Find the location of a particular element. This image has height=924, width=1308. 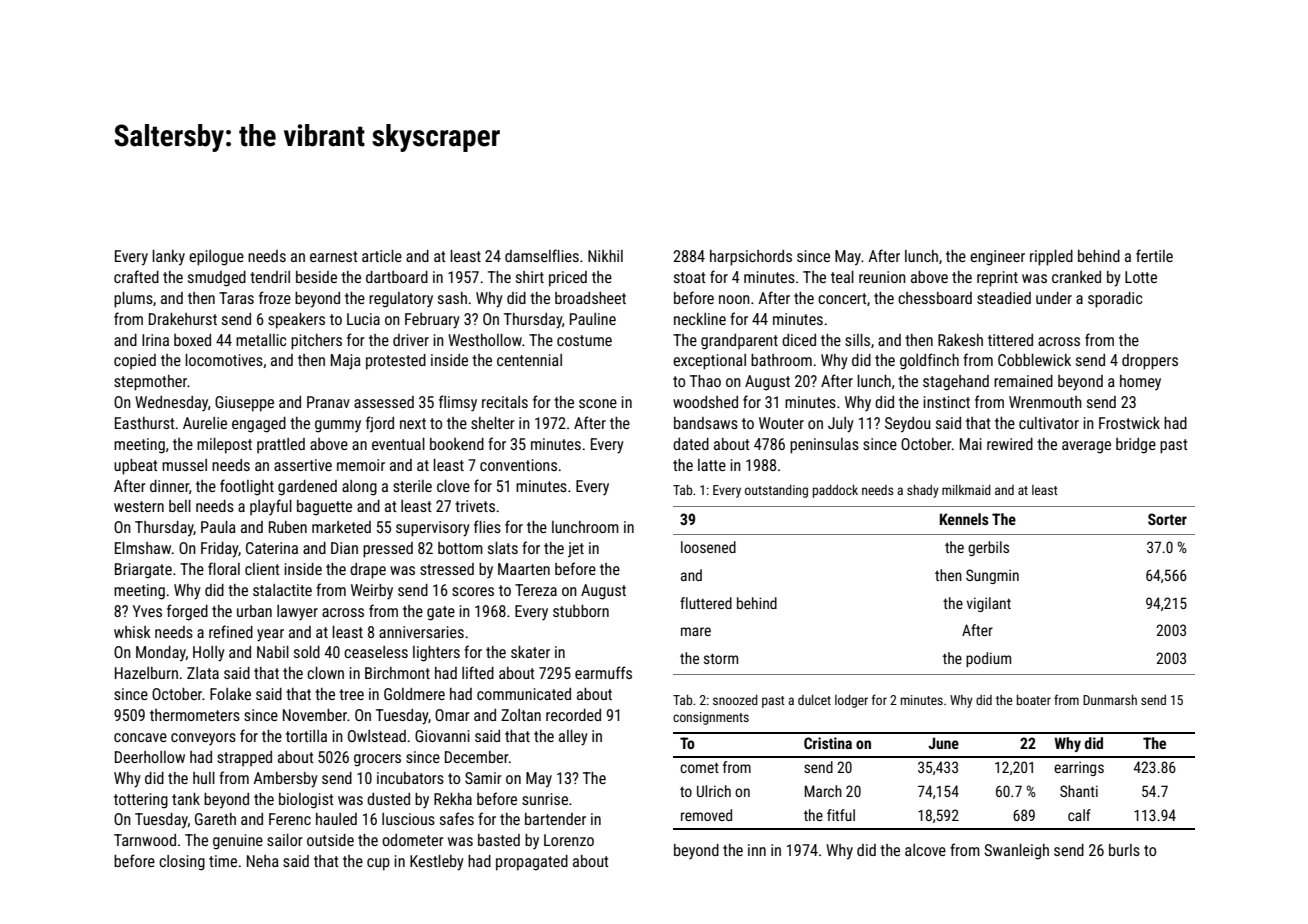

engineer is located at coordinates (997, 258).
